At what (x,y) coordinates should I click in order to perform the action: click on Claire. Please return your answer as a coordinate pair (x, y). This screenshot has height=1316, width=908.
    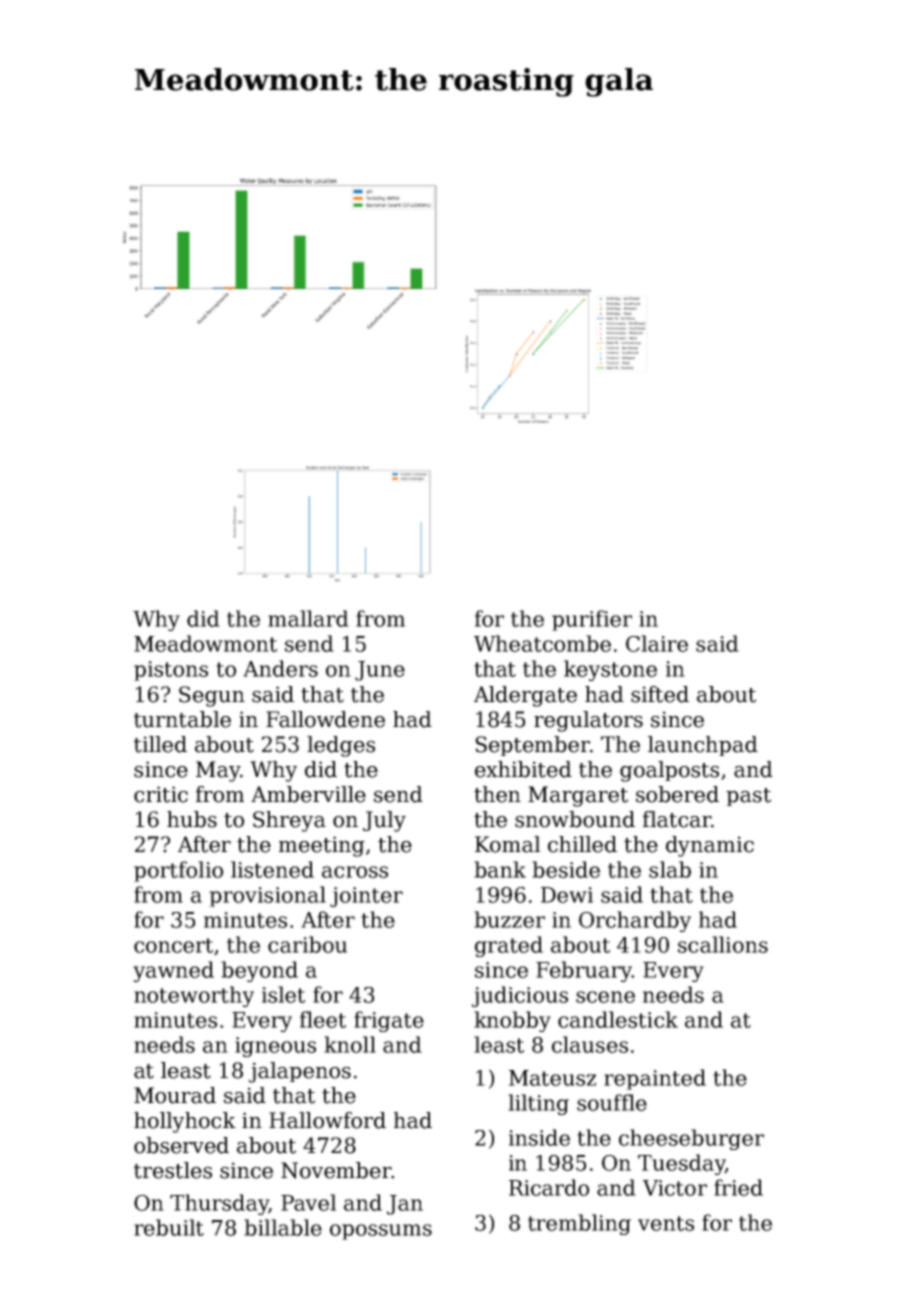
    Looking at the image, I should click on (657, 643).
